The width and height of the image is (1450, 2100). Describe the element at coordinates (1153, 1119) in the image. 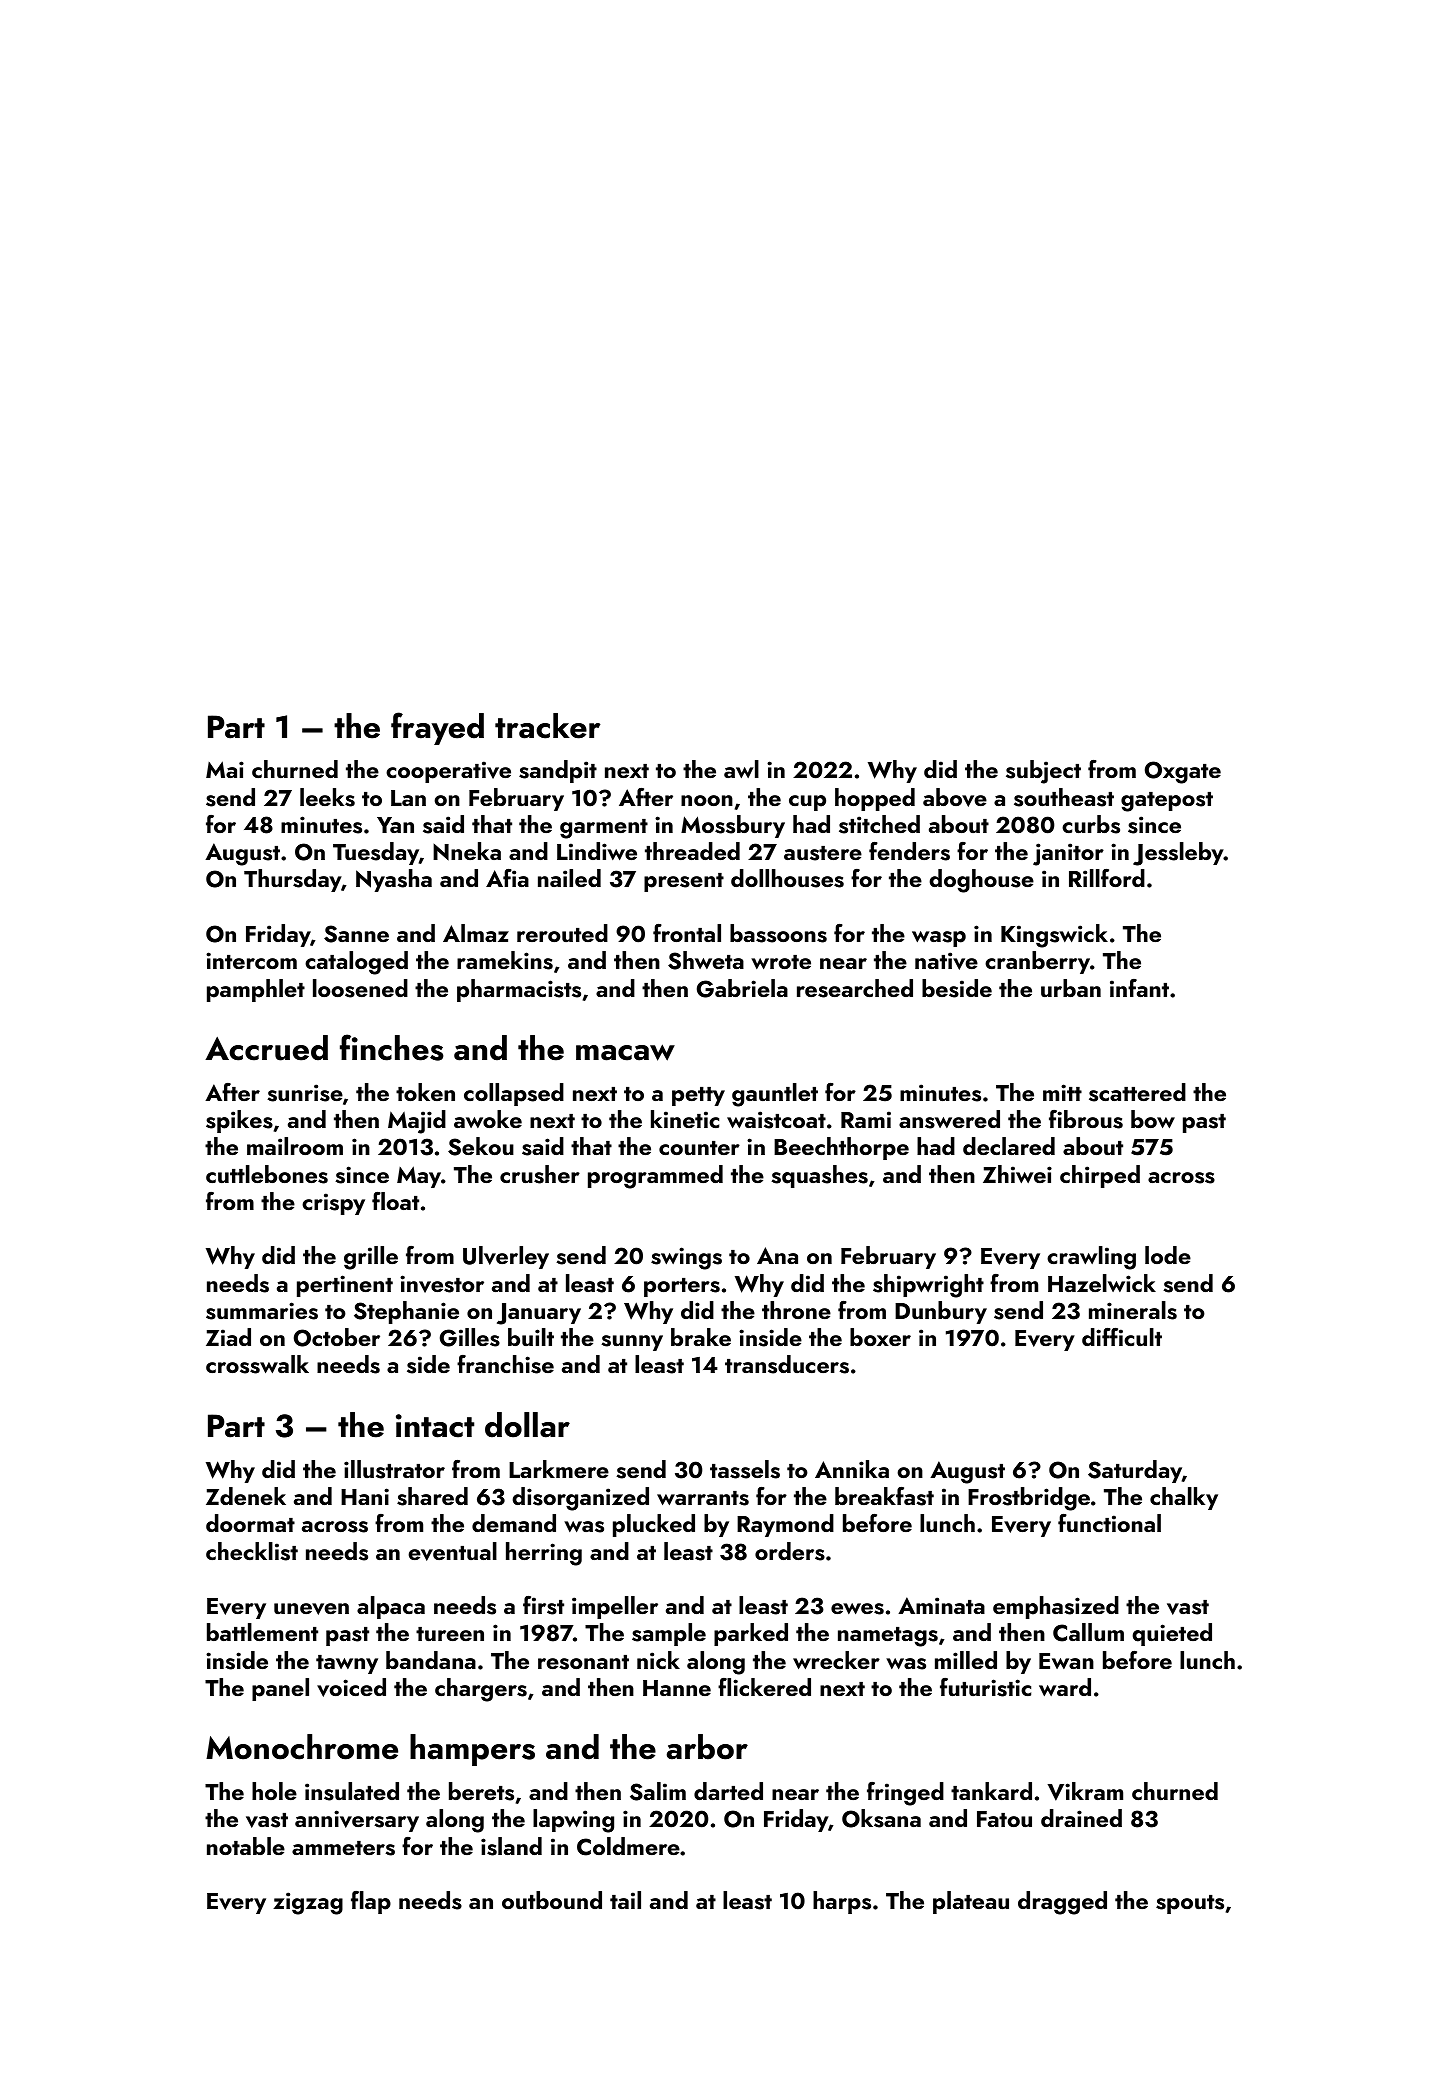

I see `bow` at that location.
